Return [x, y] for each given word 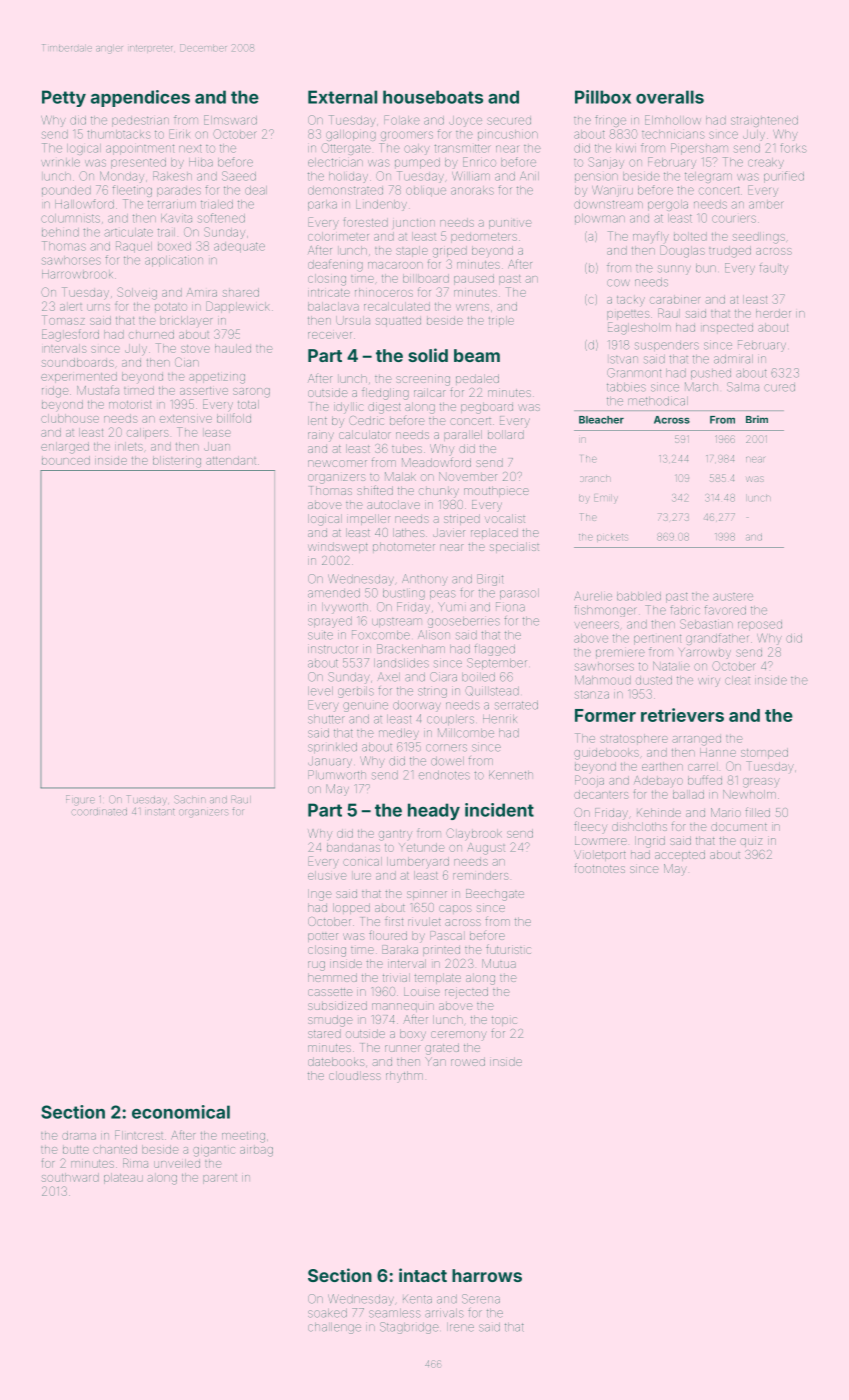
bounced [66, 460]
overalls [670, 97]
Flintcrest [139, 1135]
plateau [123, 1178]
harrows [487, 1275]
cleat [737, 680]
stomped [764, 753]
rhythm [404, 1076]
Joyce [465, 121]
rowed [468, 1061]
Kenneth [511, 775]
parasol [519, 594]
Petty [64, 98]
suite [320, 635]
